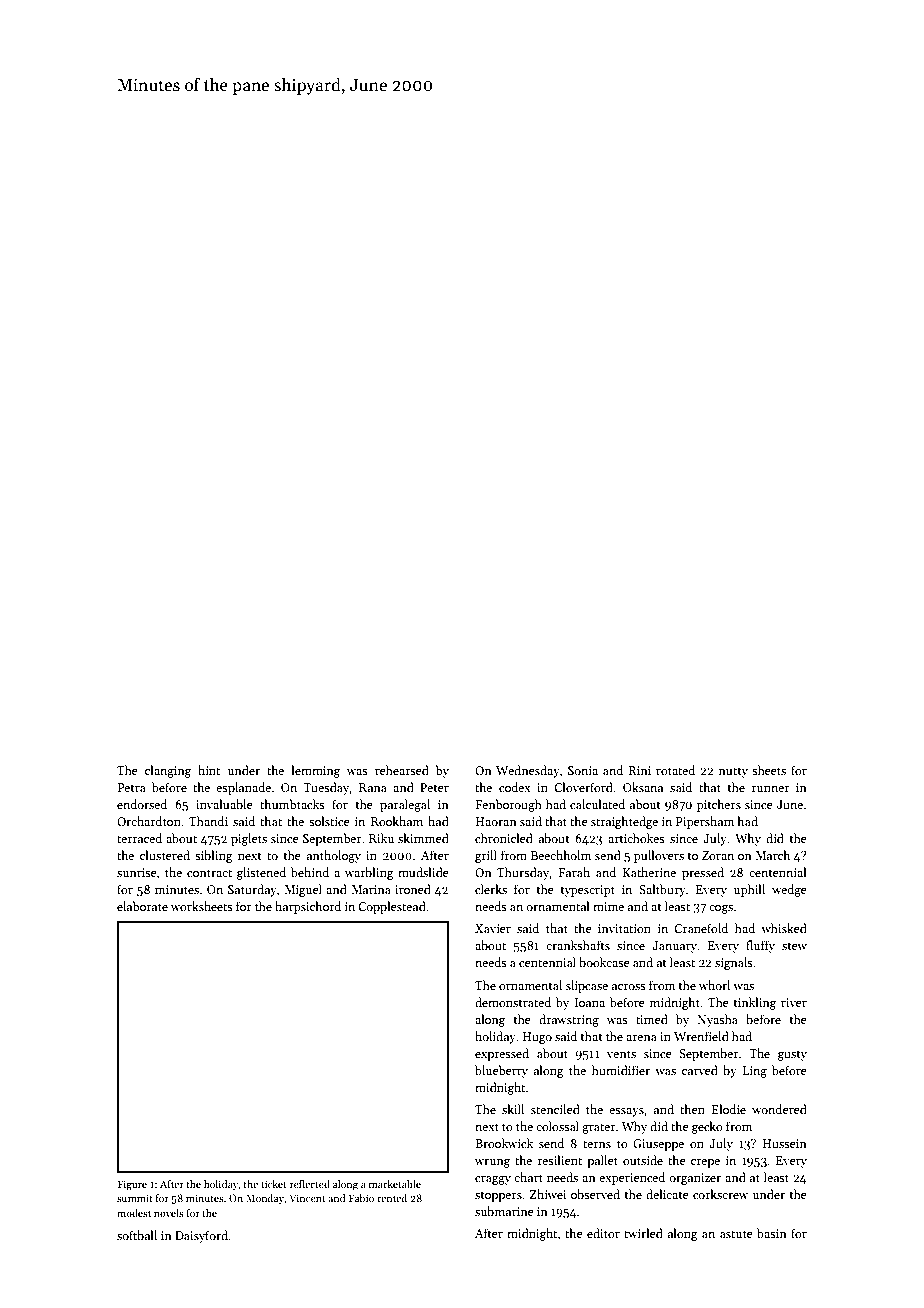 Image resolution: width=924 pixels, height=1308 pixels. I want to click on Petra, so click(131, 787).
